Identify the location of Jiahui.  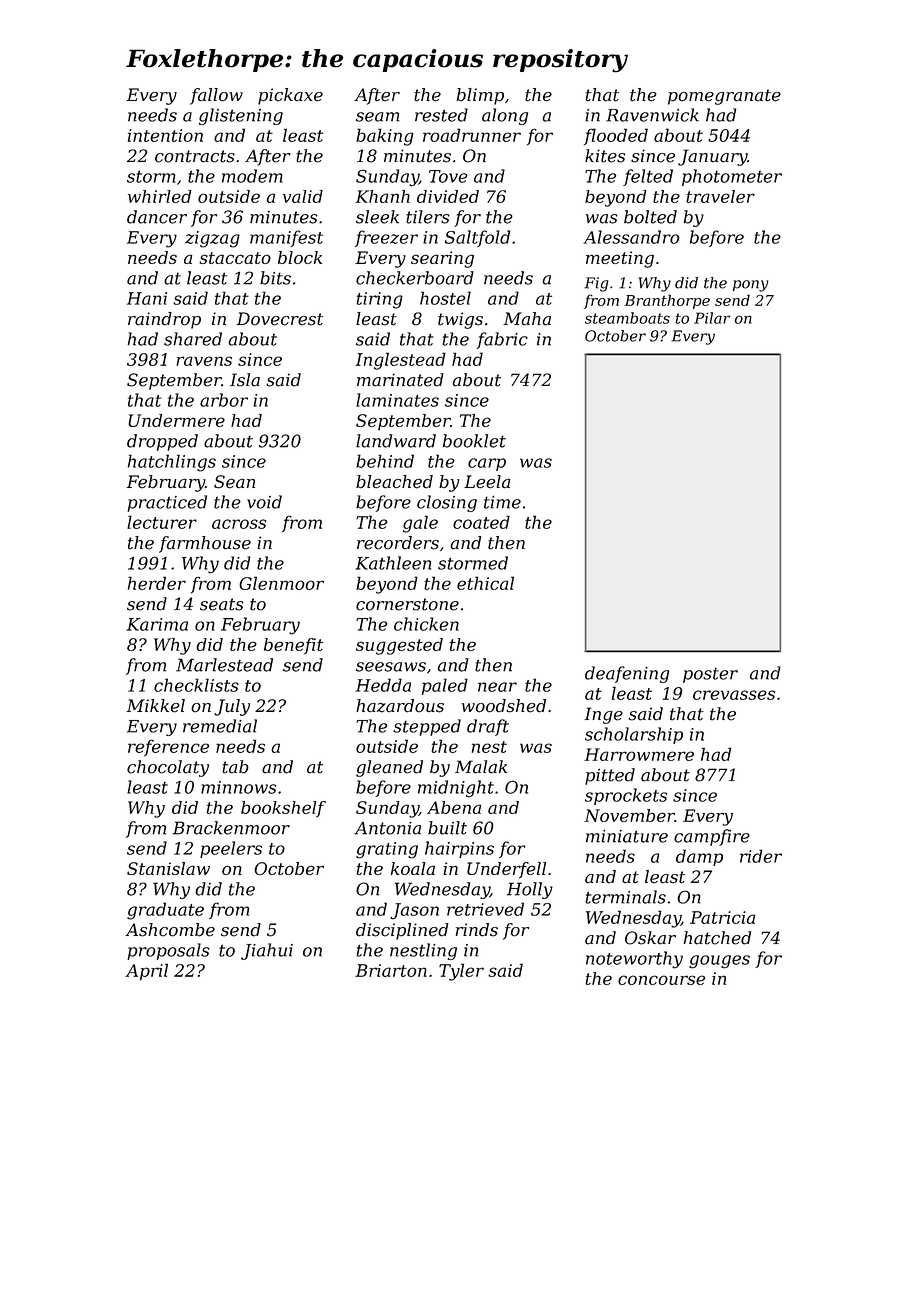
(267, 951).
